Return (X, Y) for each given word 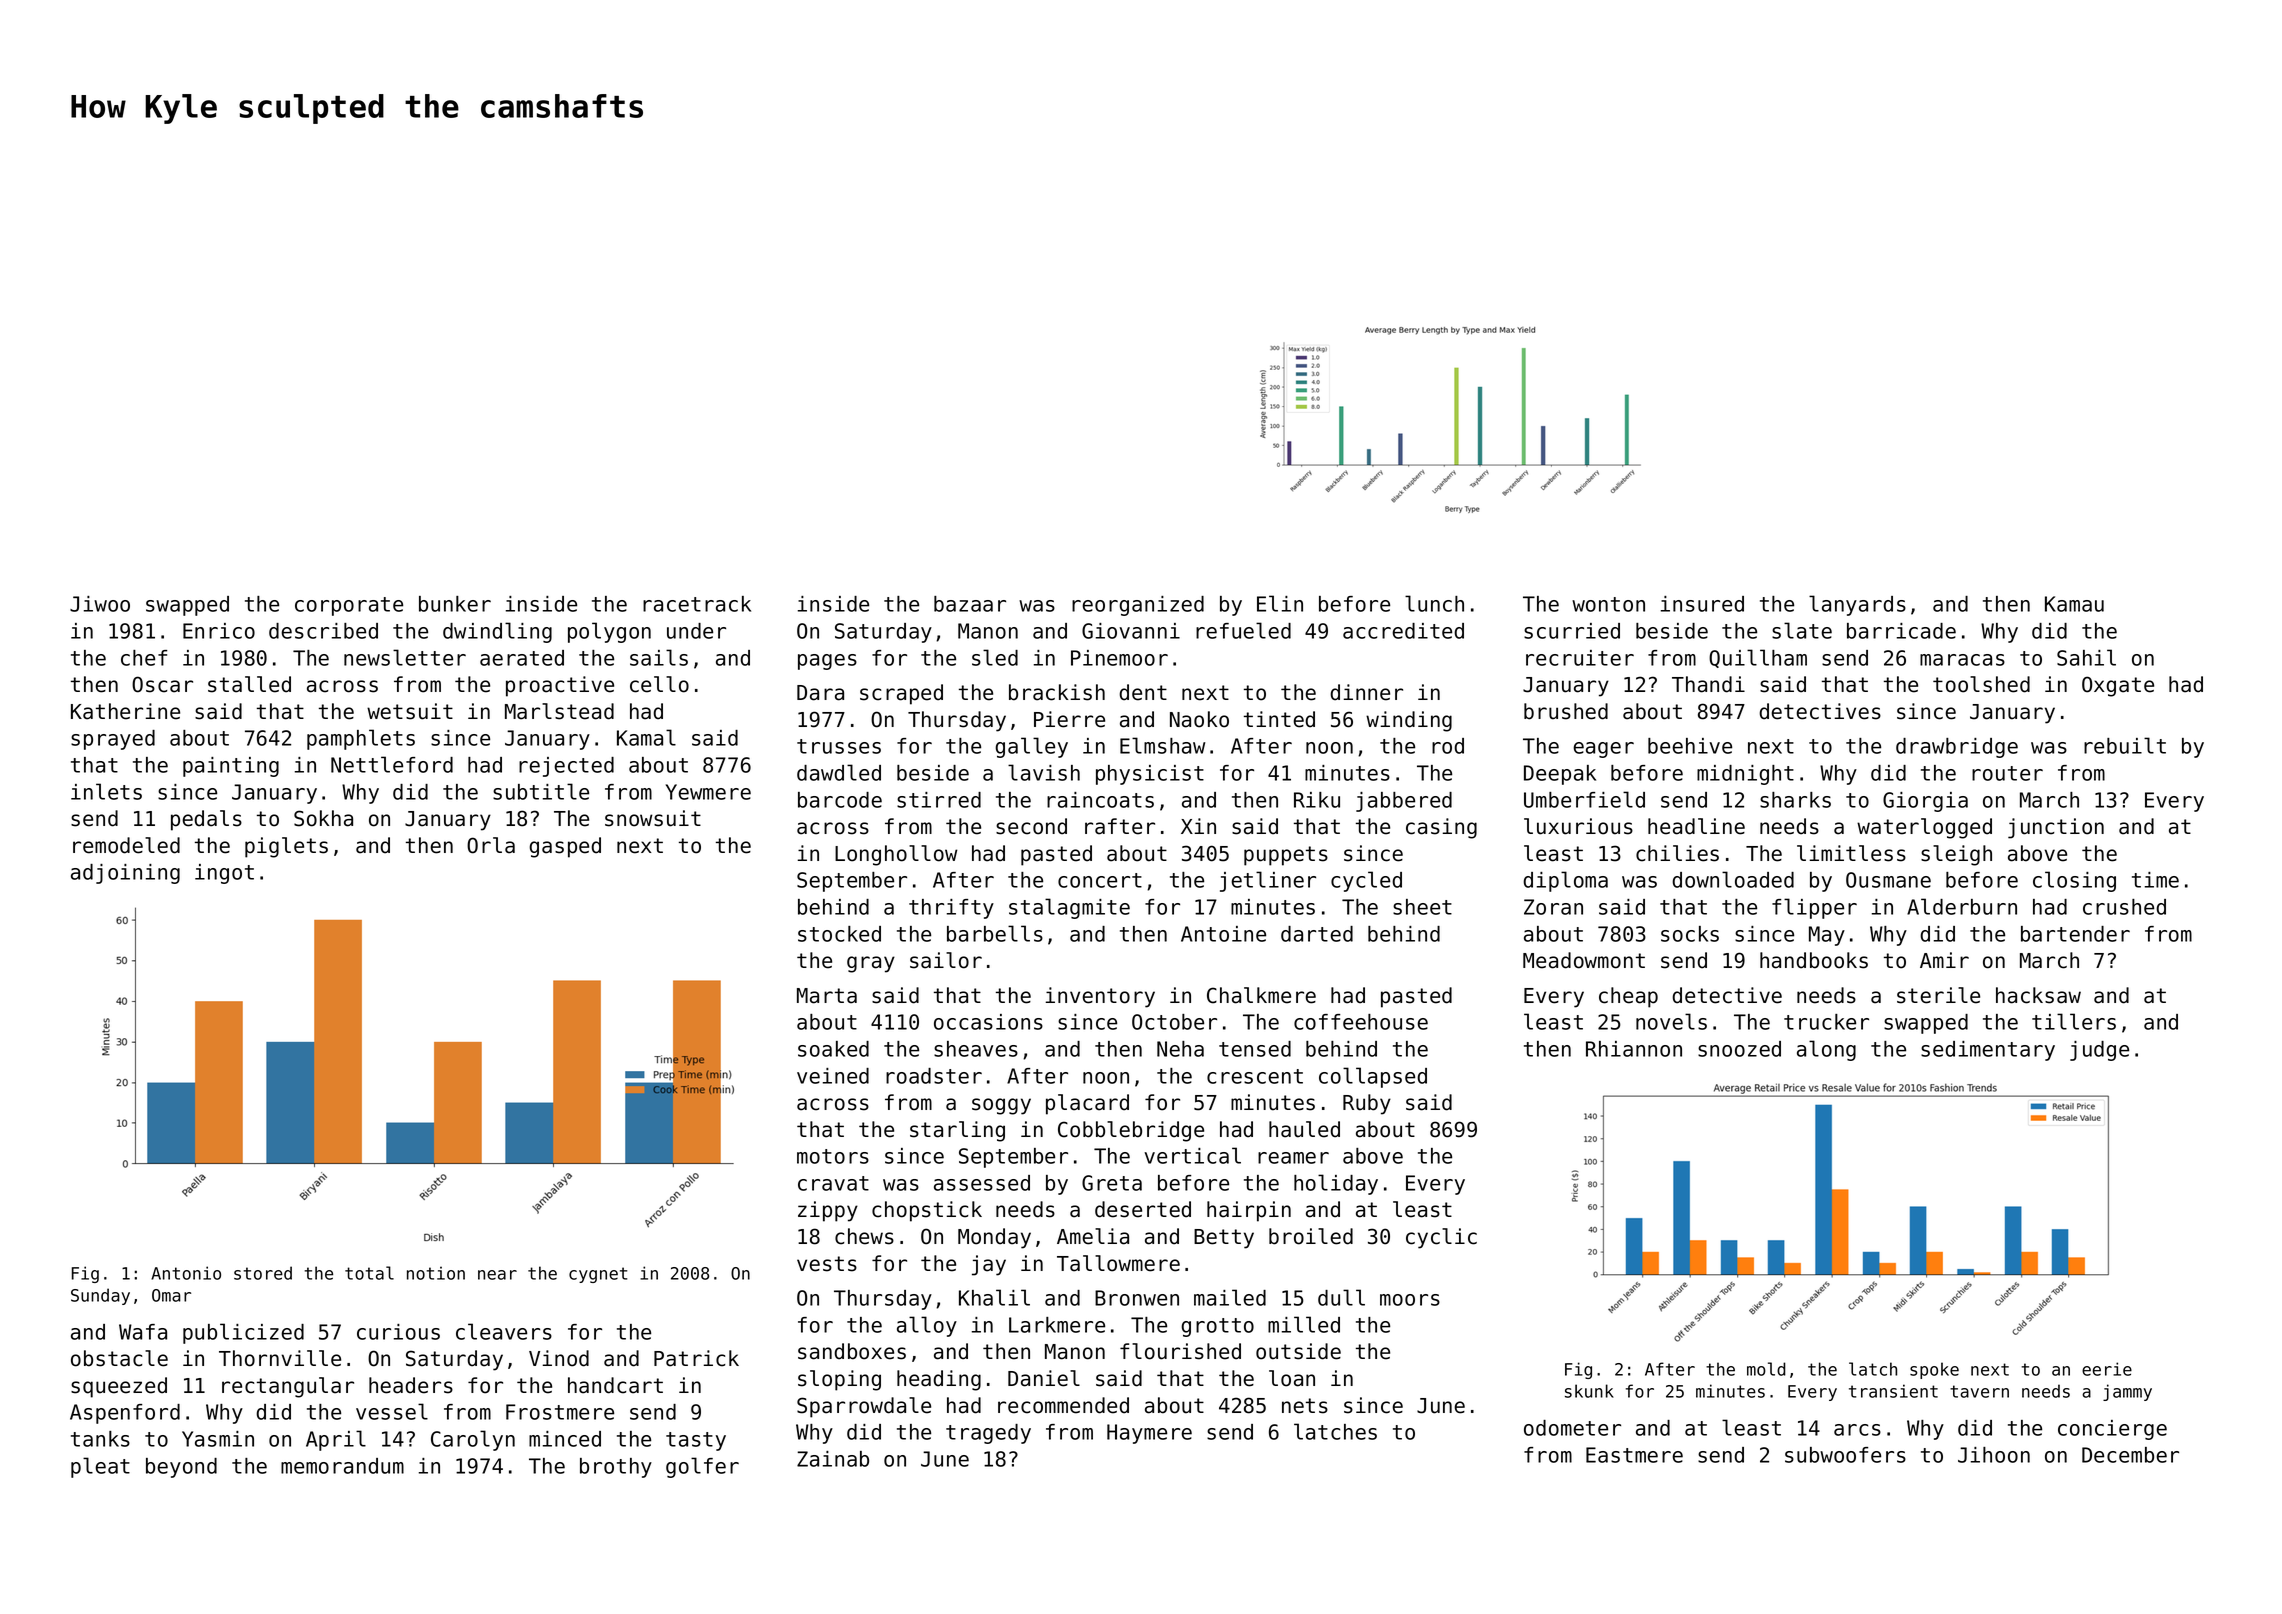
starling (957, 1131)
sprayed (113, 740)
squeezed (119, 1387)
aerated (522, 658)
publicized (243, 1333)
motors (833, 1156)
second (1031, 826)
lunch (1434, 603)
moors (1410, 1300)
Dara (820, 693)
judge (2099, 1051)
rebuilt (2125, 745)
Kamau (2074, 604)
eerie (2107, 1369)
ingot (224, 874)
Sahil (2086, 657)
